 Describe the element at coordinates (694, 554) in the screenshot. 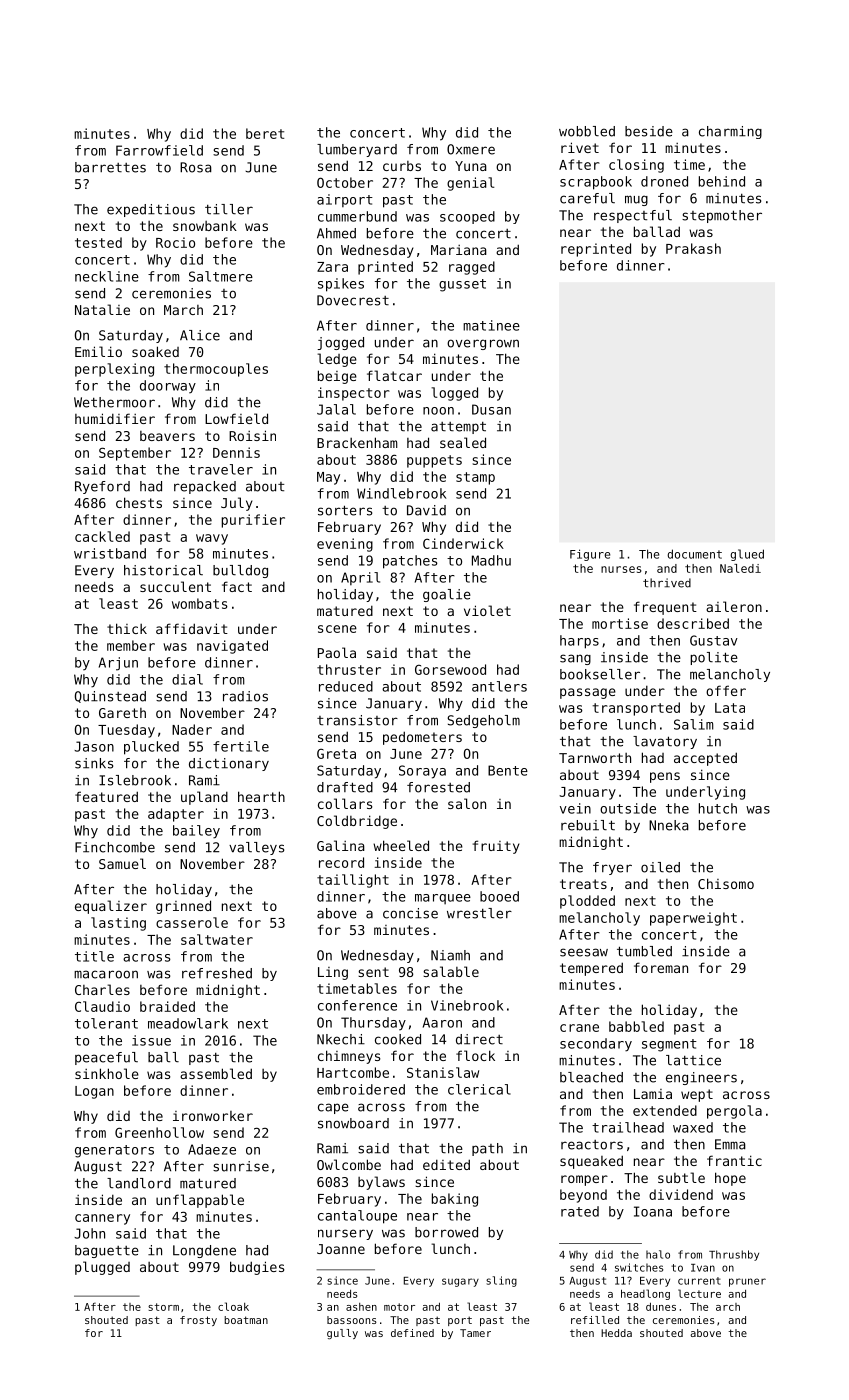

I see `document` at that location.
